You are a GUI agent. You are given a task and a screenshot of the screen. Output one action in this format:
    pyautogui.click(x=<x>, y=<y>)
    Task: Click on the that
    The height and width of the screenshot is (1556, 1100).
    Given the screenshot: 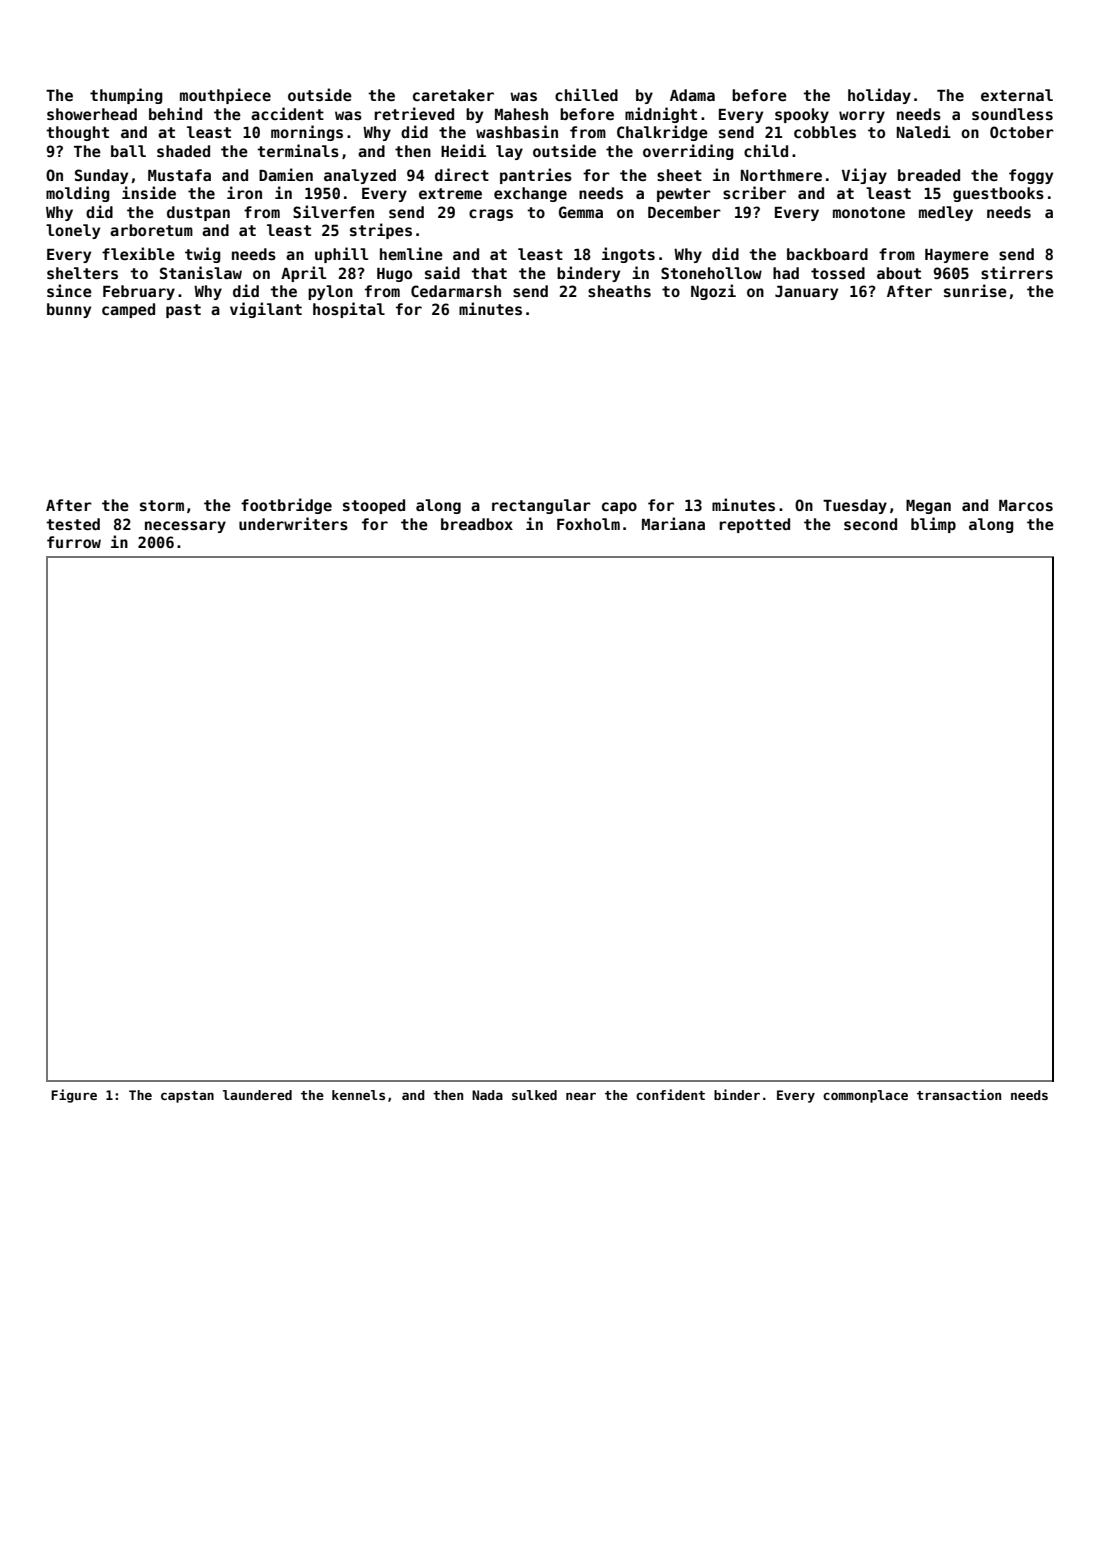 What is the action you would take?
    pyautogui.click(x=489, y=273)
